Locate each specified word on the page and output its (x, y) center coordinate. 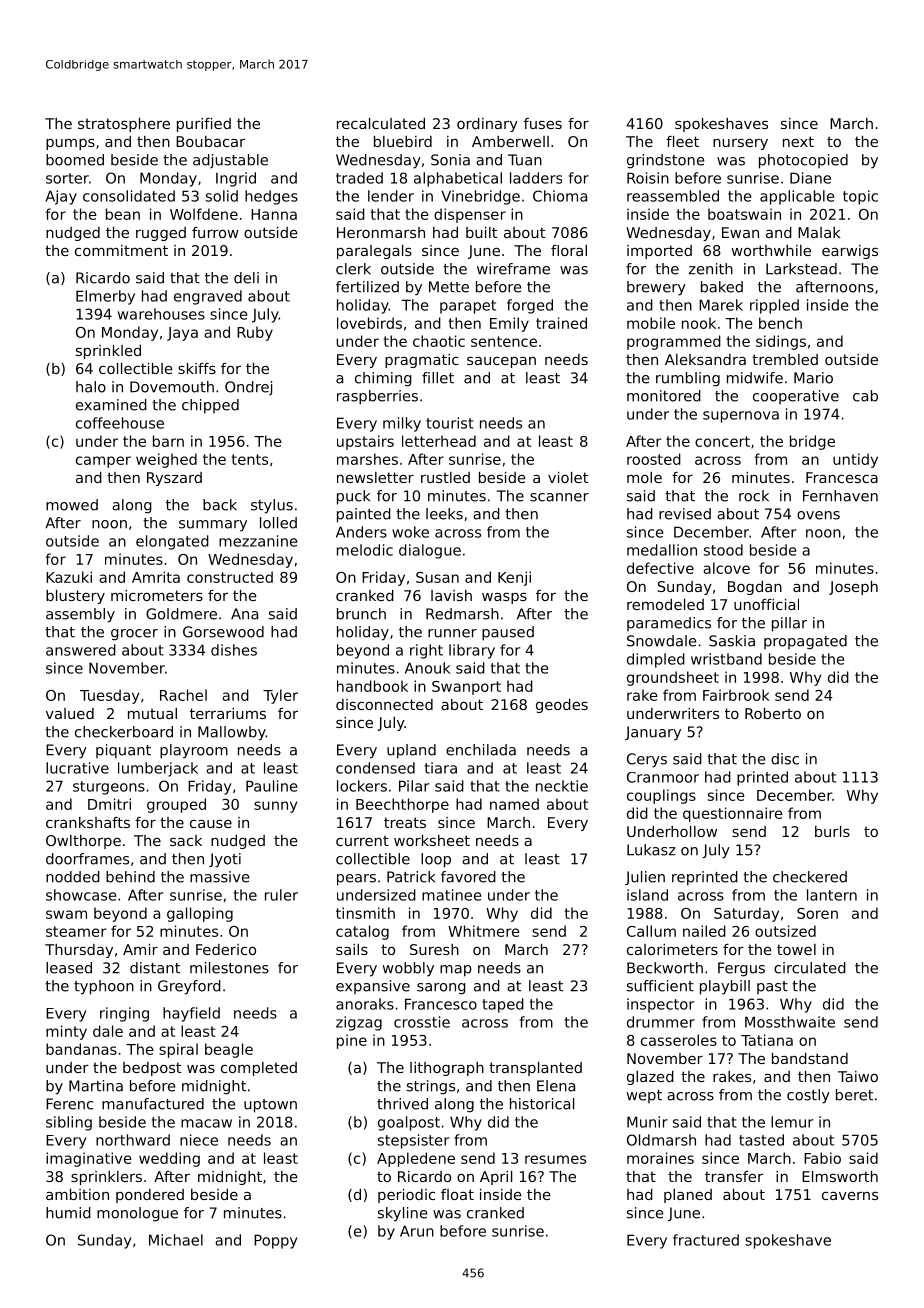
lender (391, 196)
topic (860, 197)
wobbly (408, 969)
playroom (194, 751)
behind (130, 877)
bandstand (810, 1058)
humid (68, 1213)
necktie (562, 786)
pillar (789, 624)
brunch (361, 614)
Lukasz (651, 850)
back (220, 505)
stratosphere (124, 125)
